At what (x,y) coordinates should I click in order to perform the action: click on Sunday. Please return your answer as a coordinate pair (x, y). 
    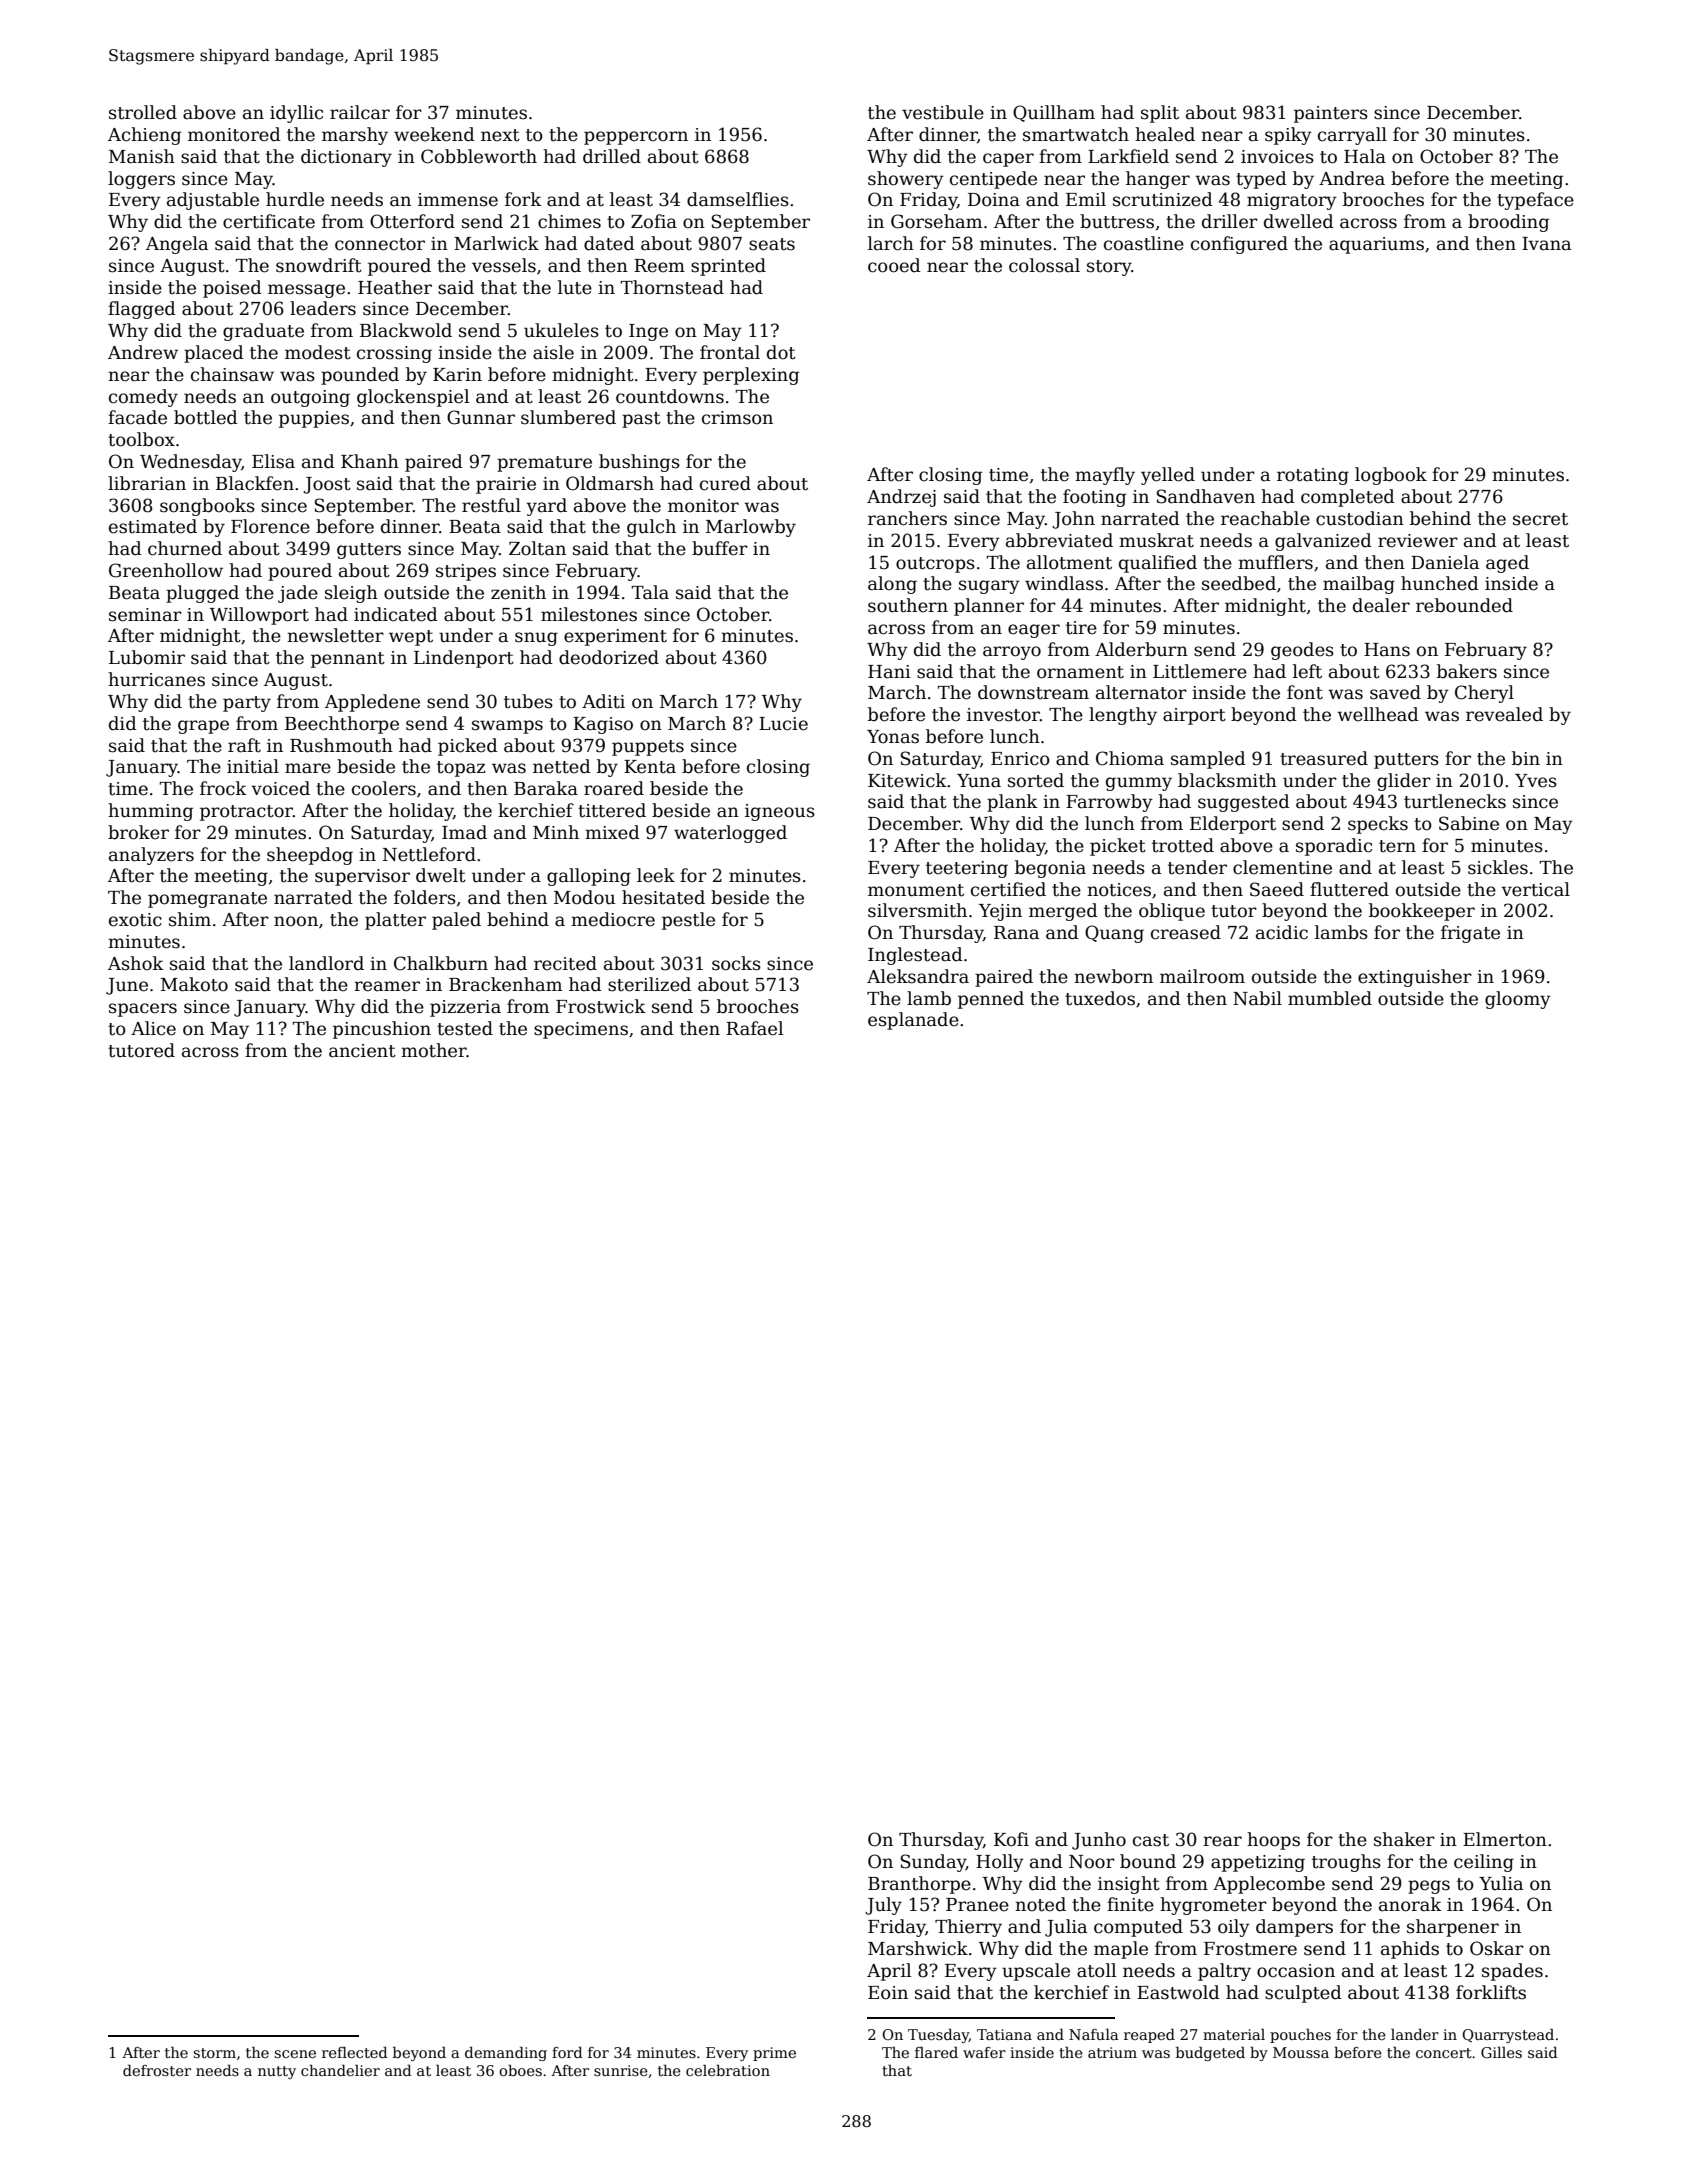
    Looking at the image, I should click on (933, 1863).
